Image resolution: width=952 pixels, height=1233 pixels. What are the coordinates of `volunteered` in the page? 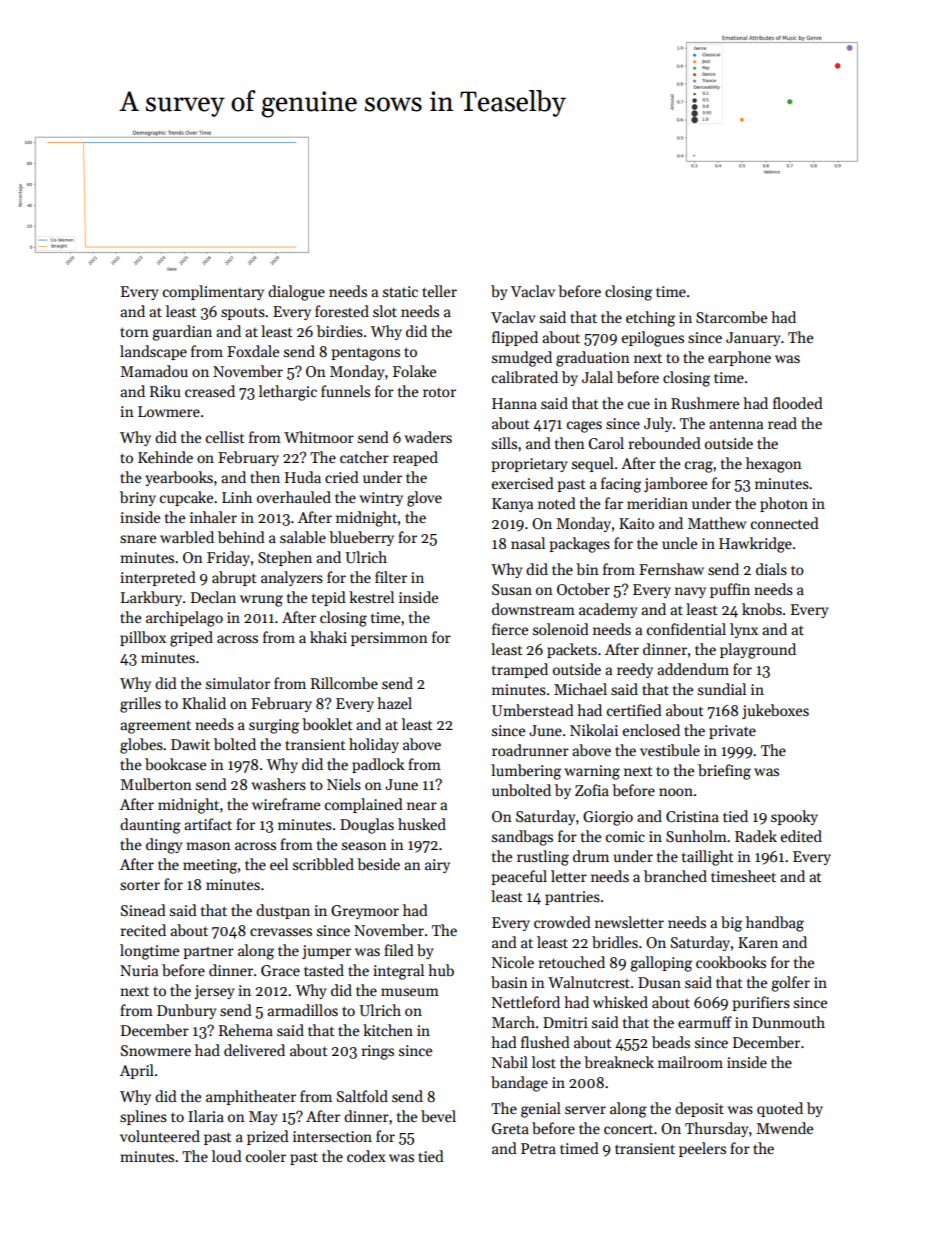 It's located at (160, 1136).
